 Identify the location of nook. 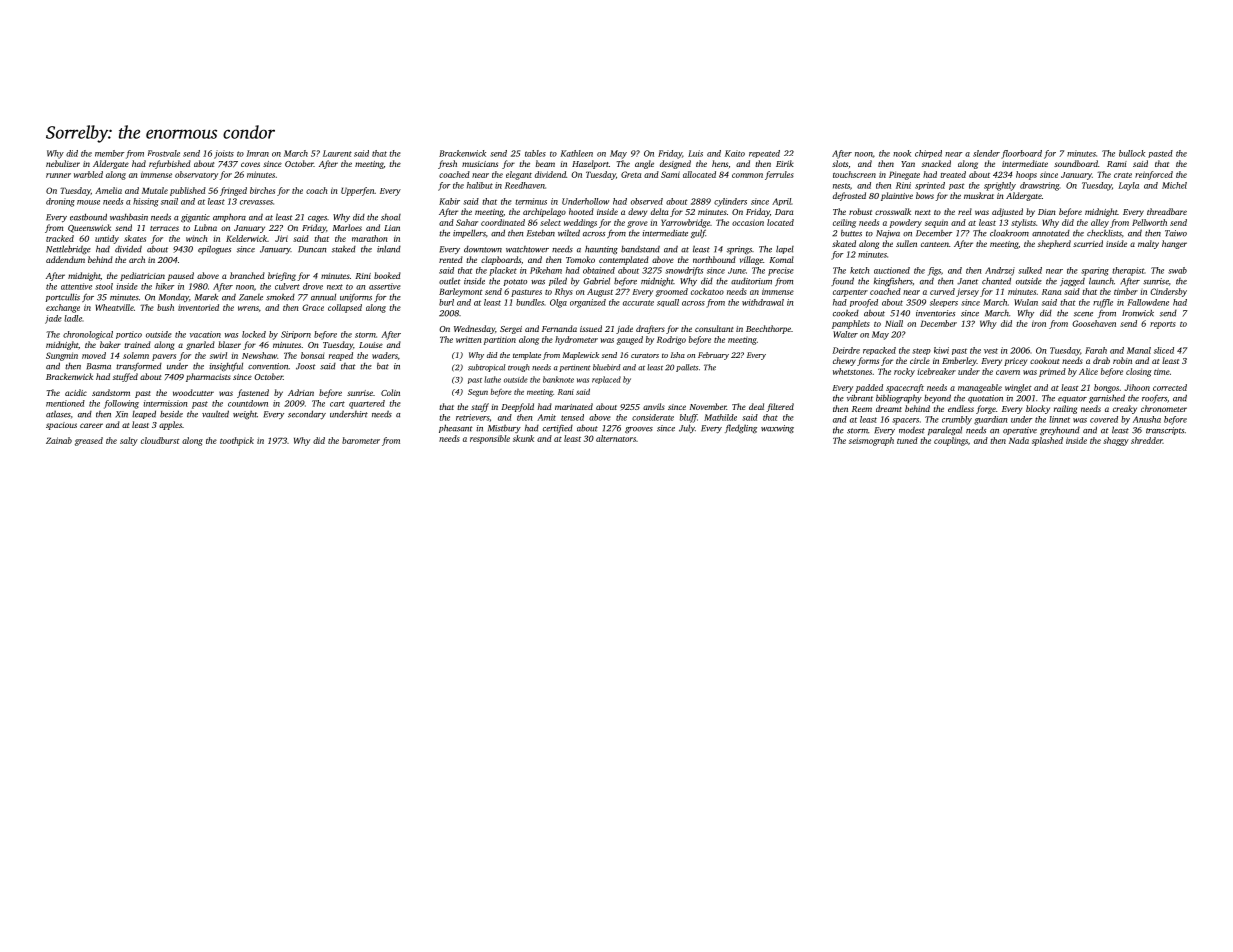
(902, 153).
